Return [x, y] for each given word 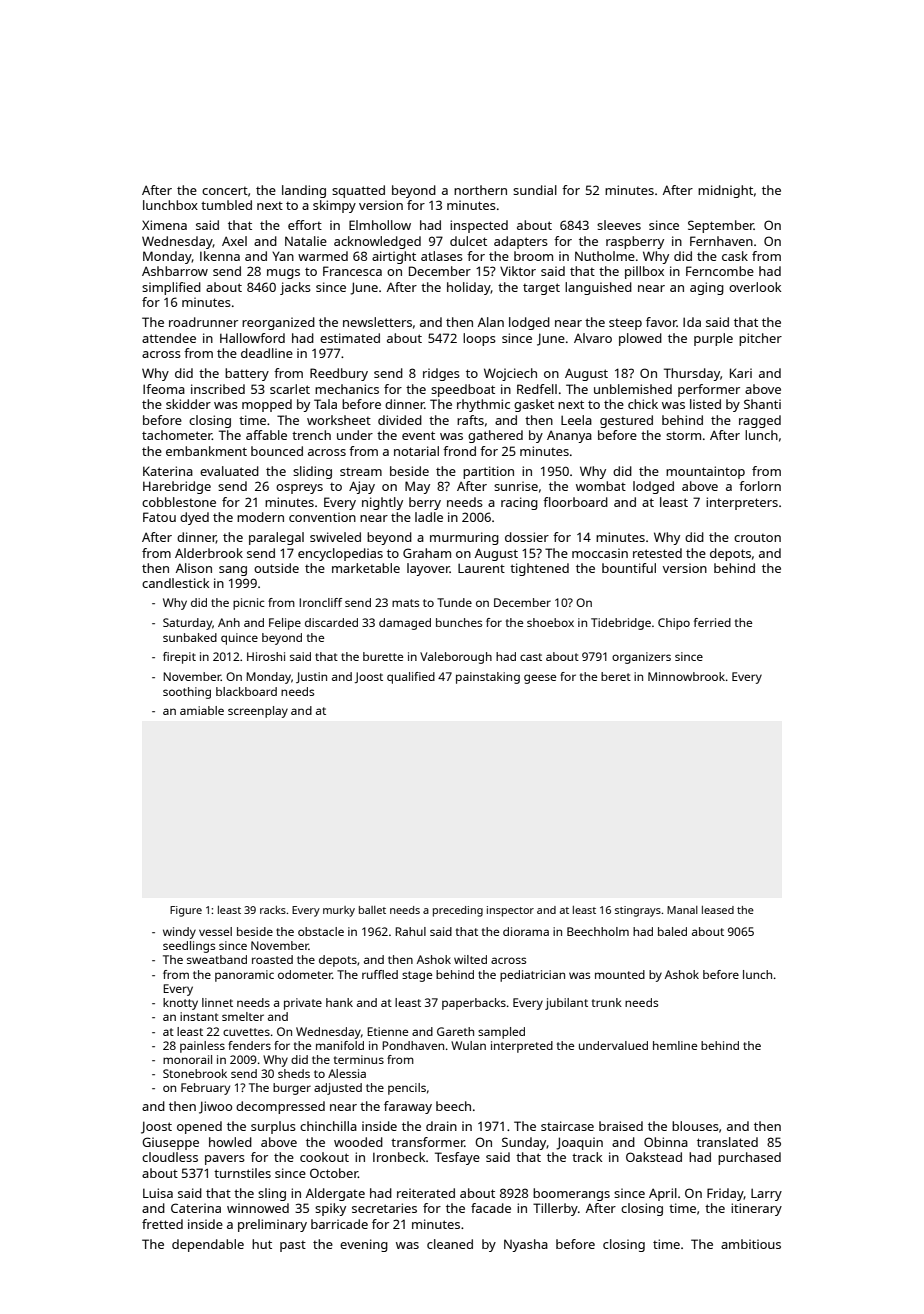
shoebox [550, 622]
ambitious [751, 1244]
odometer [305, 974]
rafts [470, 420]
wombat [601, 486]
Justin [311, 677]
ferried [712, 622]
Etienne [387, 1031]
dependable [208, 1245]
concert [225, 191]
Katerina [168, 471]
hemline [675, 1045]
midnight [725, 191]
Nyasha [526, 1245]
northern [480, 190]
